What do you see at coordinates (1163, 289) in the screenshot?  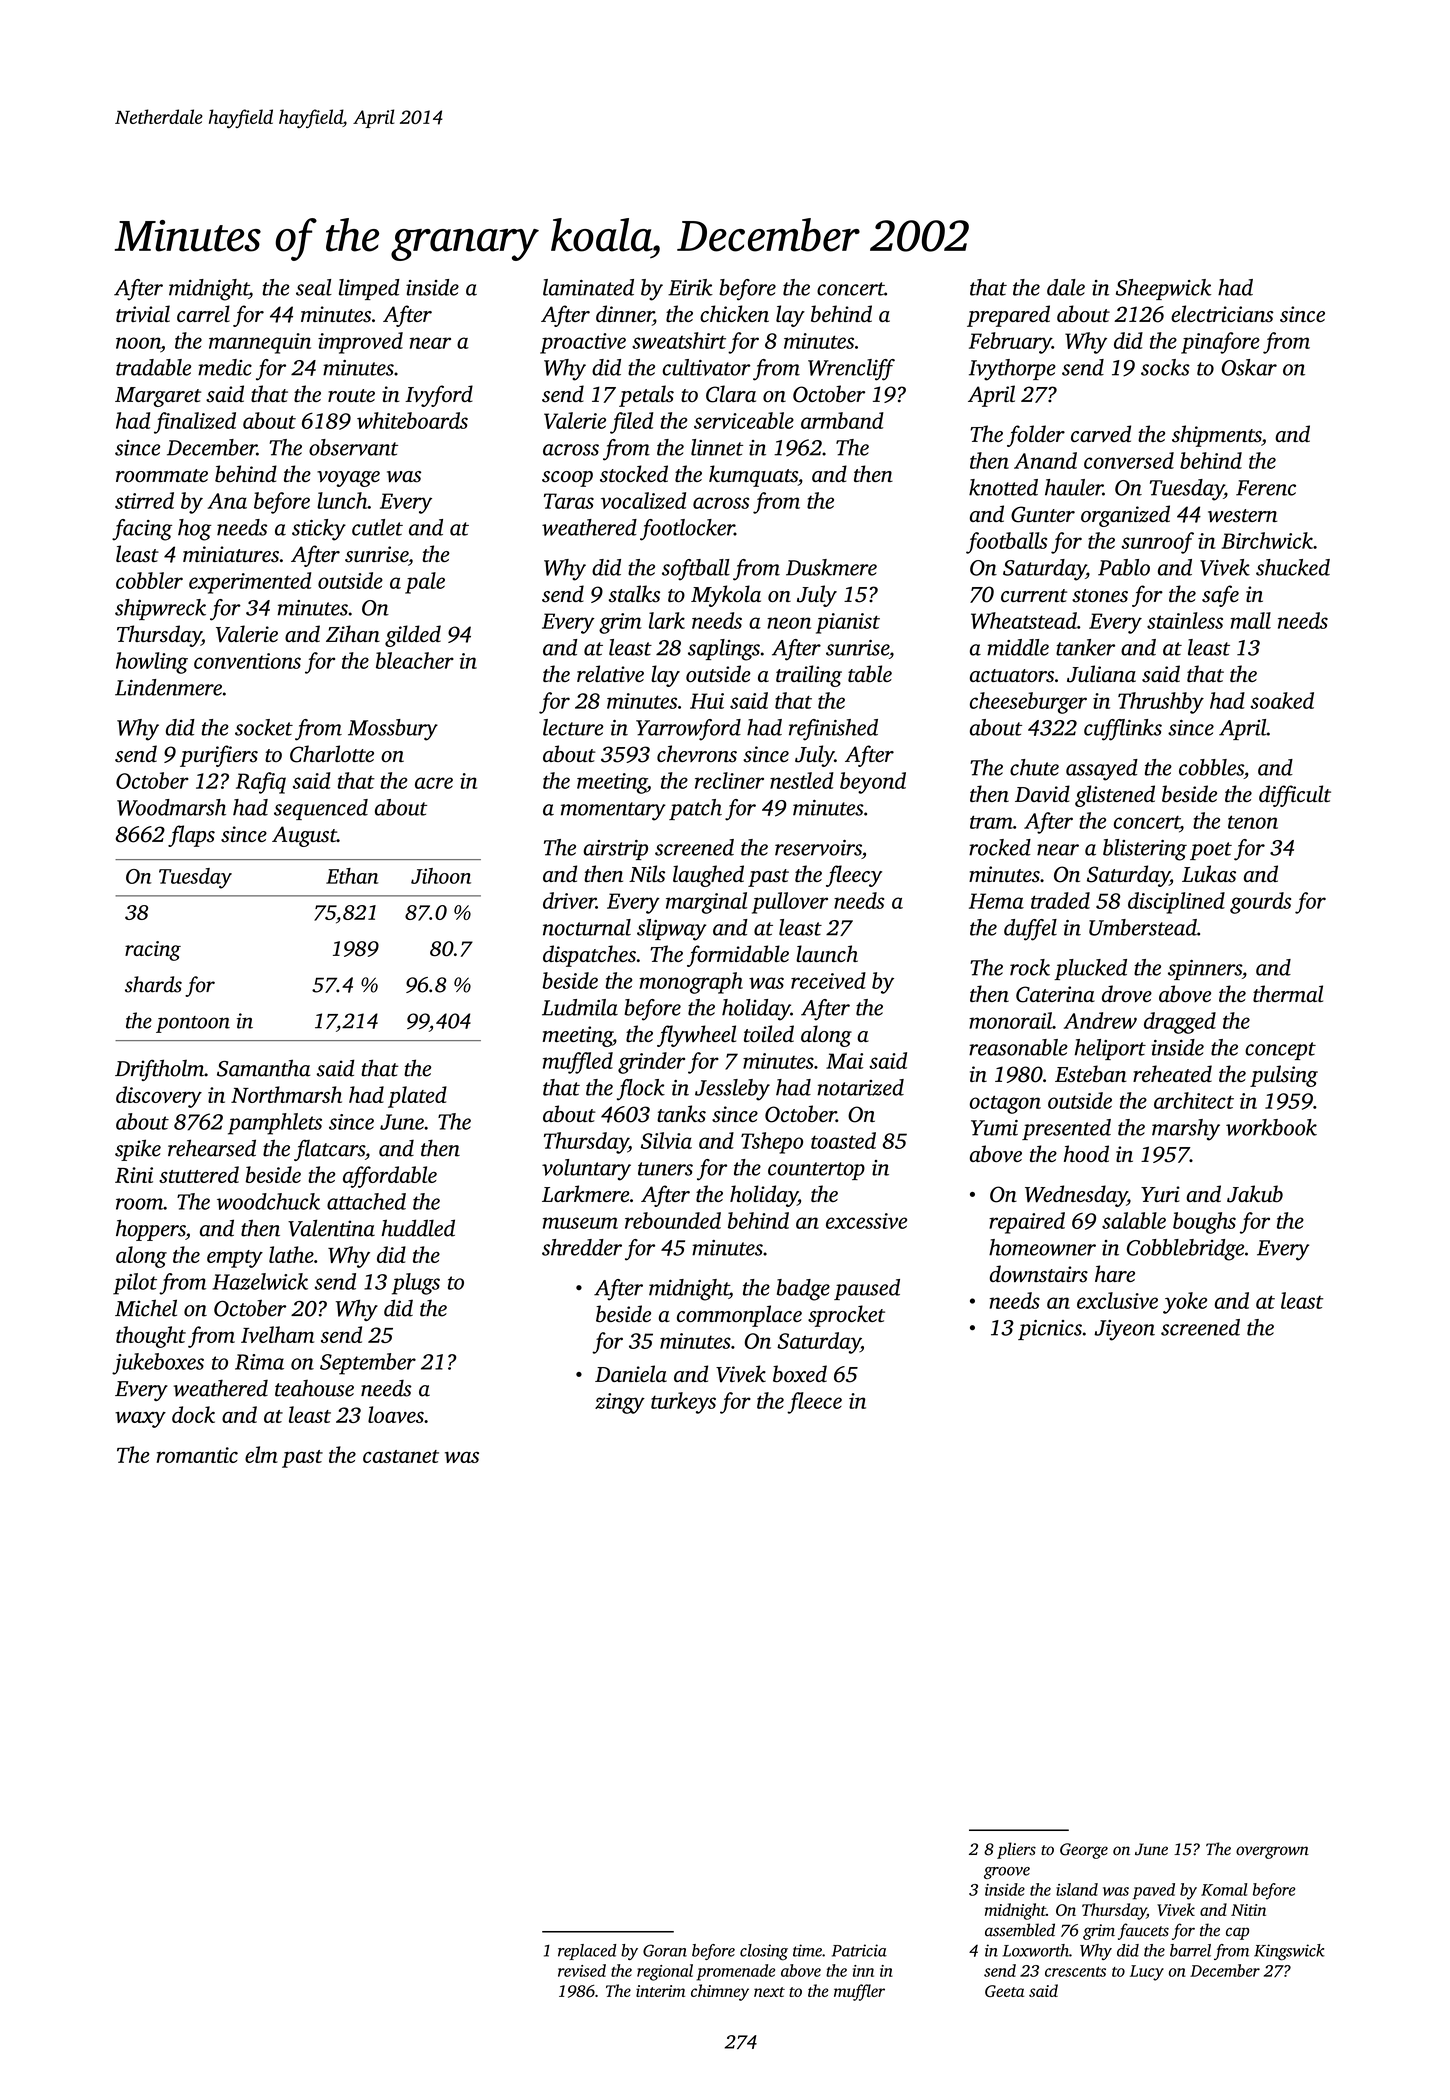 I see `Sheepwick` at bounding box center [1163, 289].
